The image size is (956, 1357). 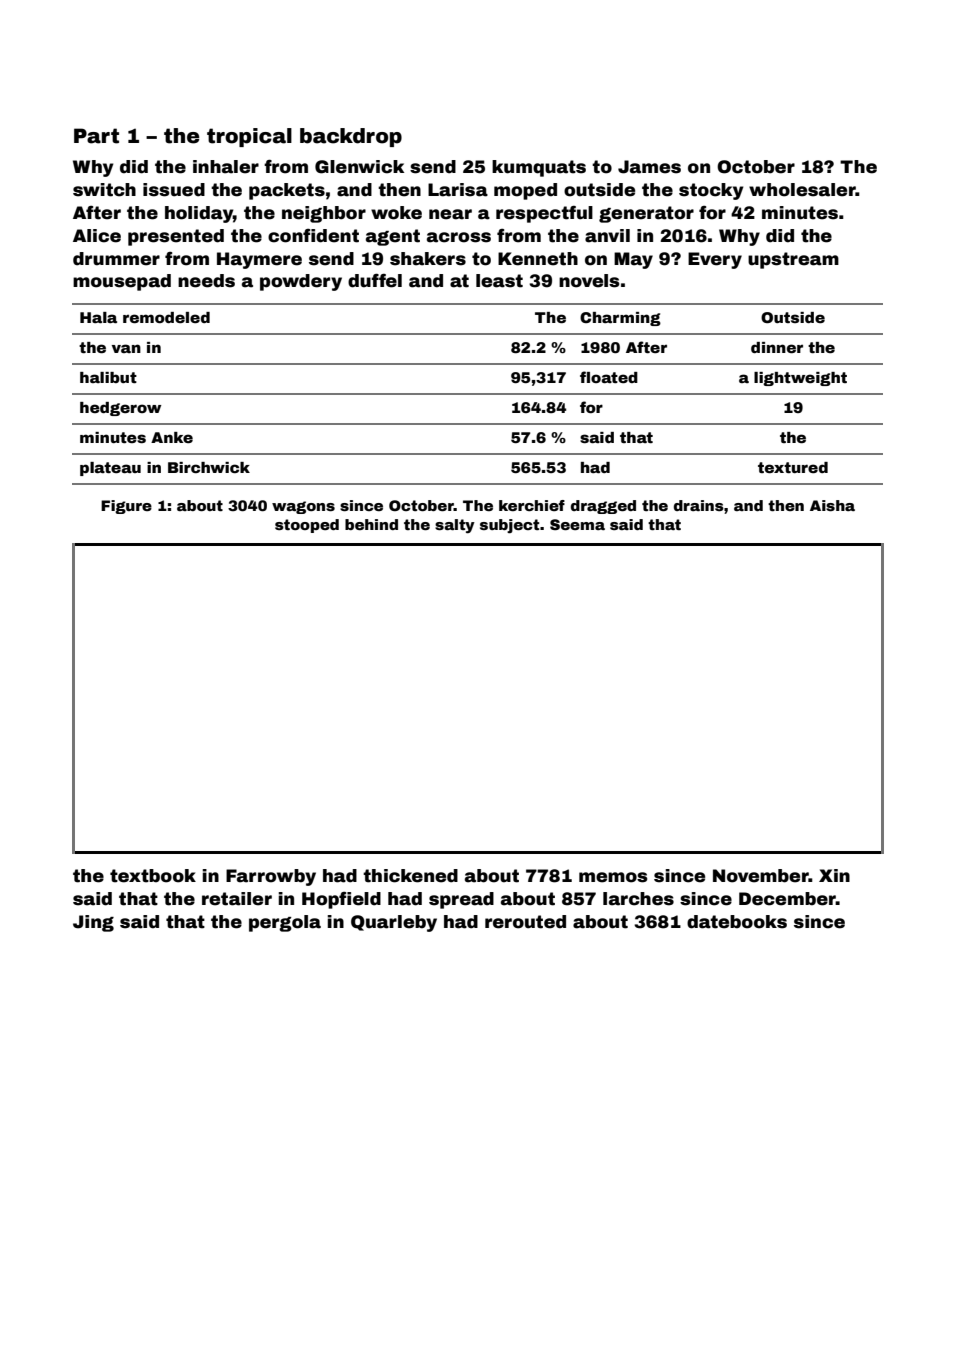 I want to click on lightweight, so click(x=800, y=379).
